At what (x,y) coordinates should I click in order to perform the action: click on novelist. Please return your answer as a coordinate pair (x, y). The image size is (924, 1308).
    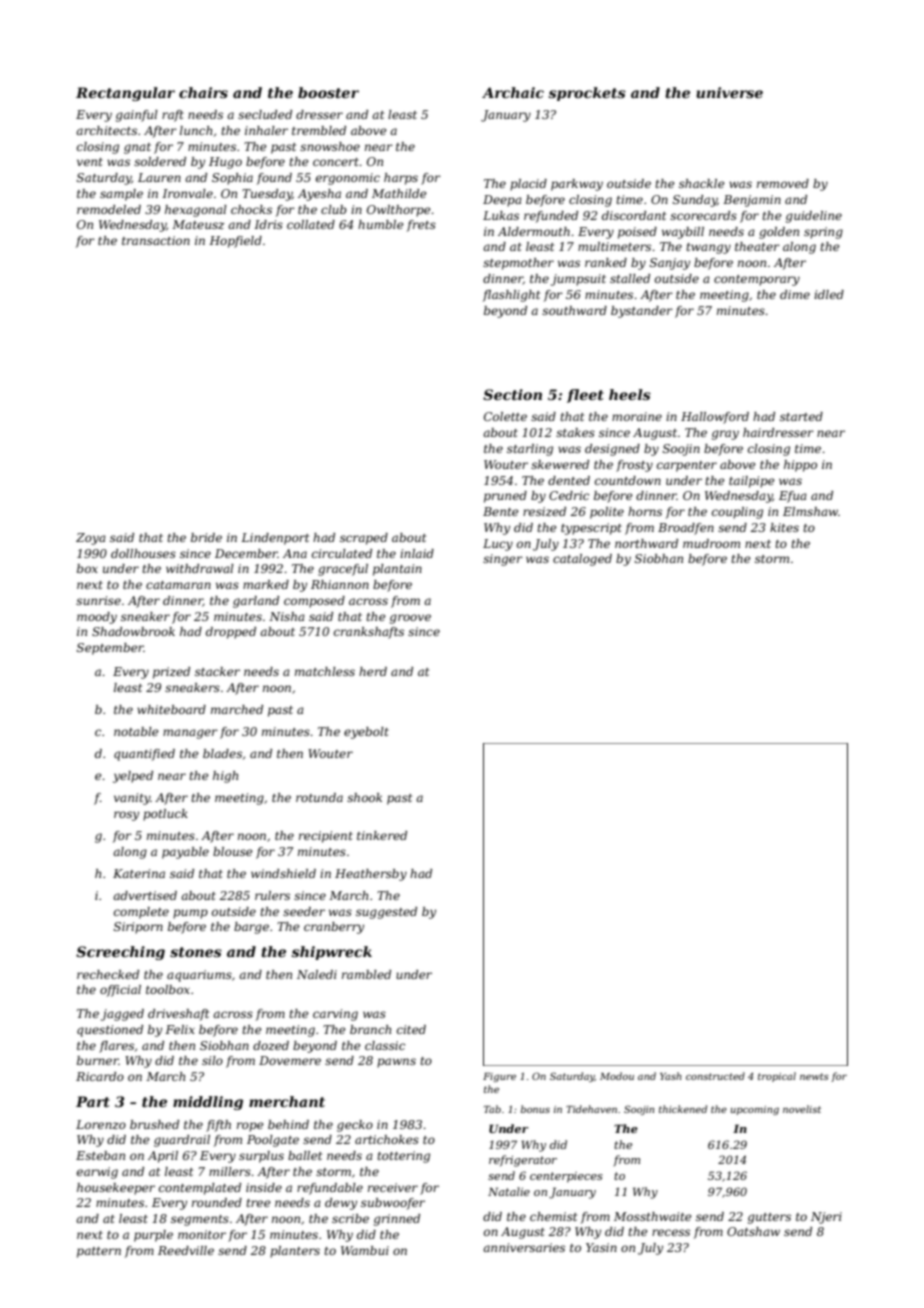
    Looking at the image, I should click on (802, 1109).
